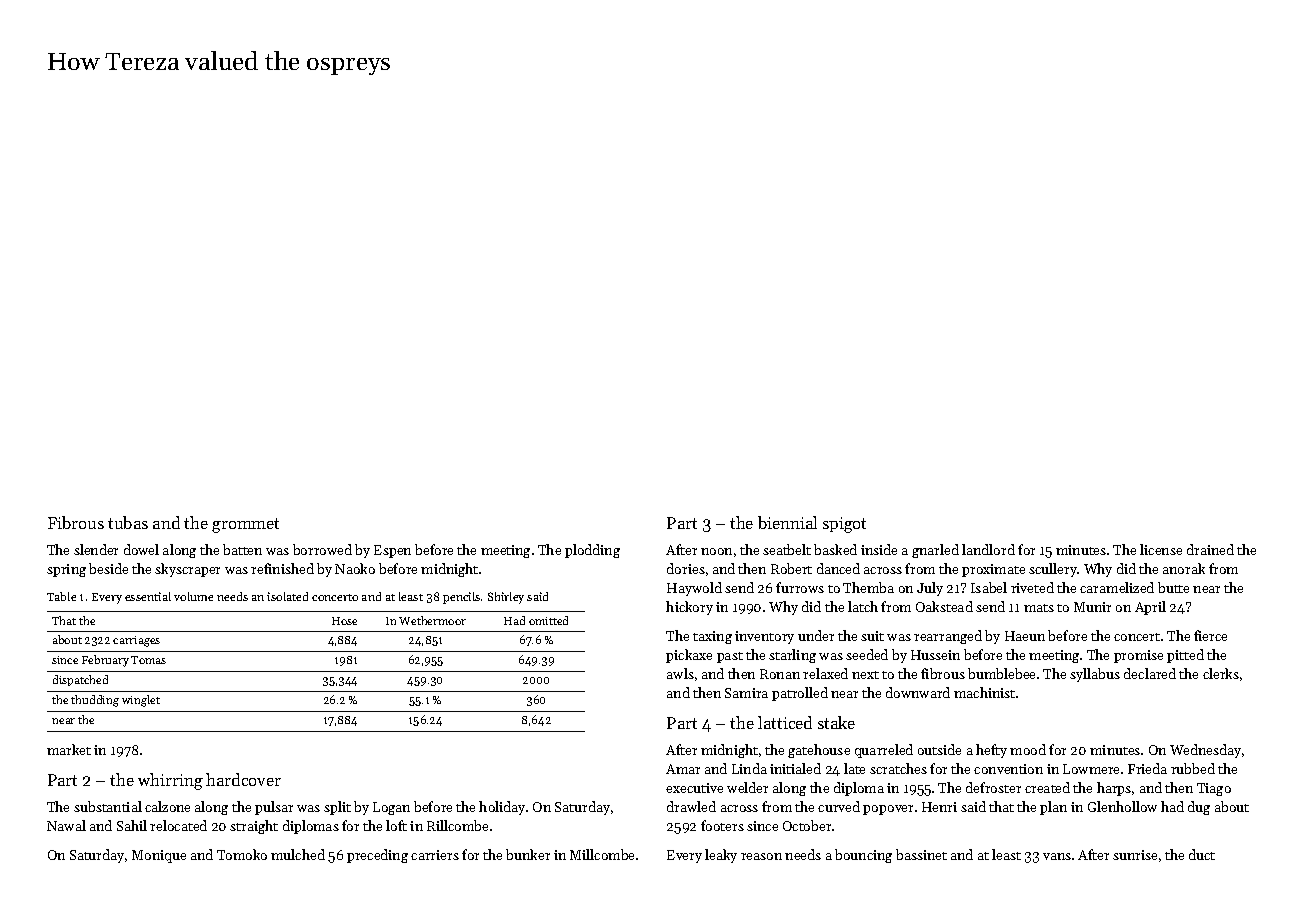  What do you see at coordinates (1150, 608) in the document?
I see `April` at bounding box center [1150, 608].
